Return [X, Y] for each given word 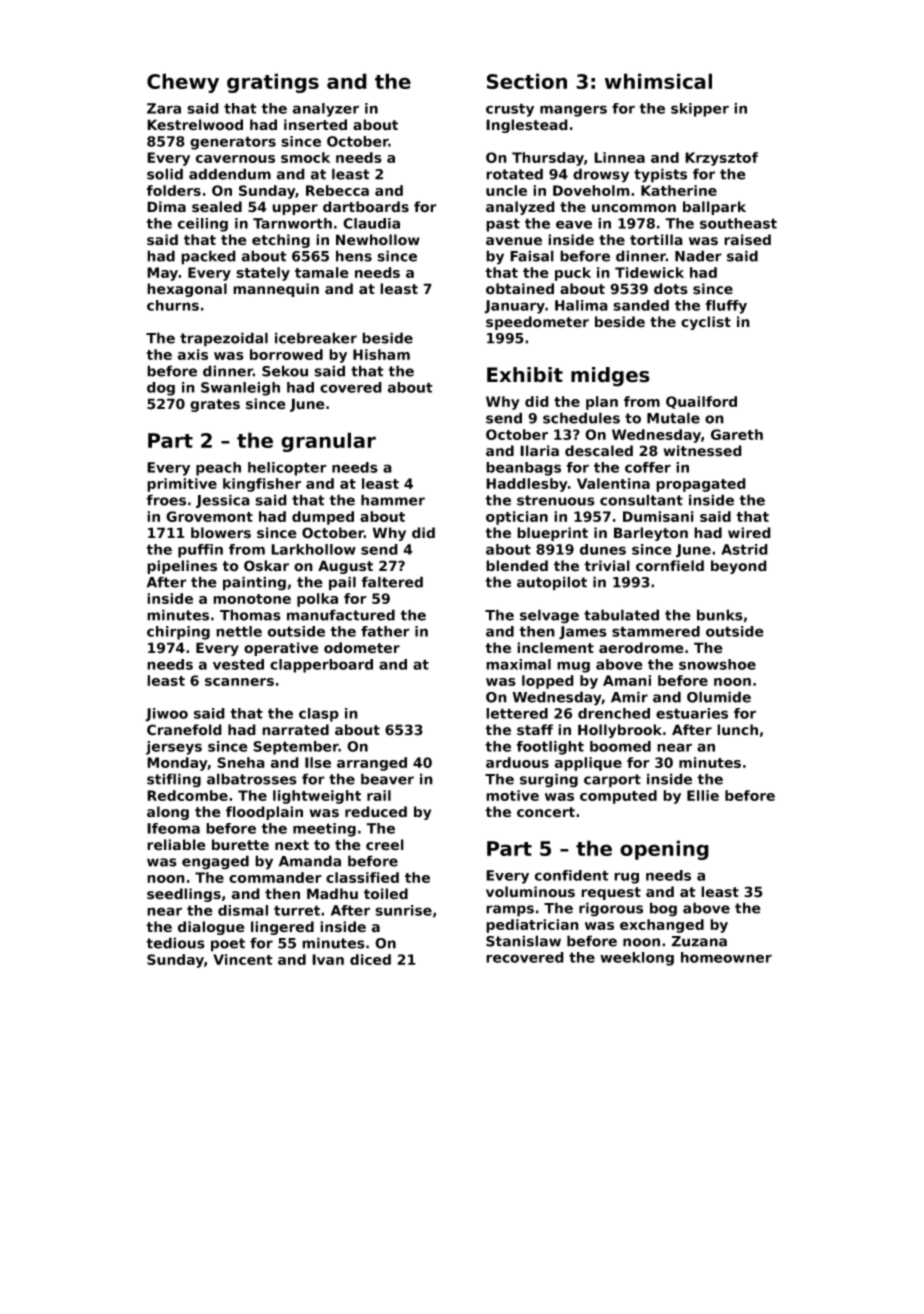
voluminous [530, 892]
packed [208, 257]
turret [297, 910]
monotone [252, 599]
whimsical [658, 81]
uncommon [634, 208]
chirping [178, 633]
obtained [520, 289]
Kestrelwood [195, 125]
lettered [517, 713]
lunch [737, 730]
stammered [656, 631]
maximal [518, 664]
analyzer [326, 110]
